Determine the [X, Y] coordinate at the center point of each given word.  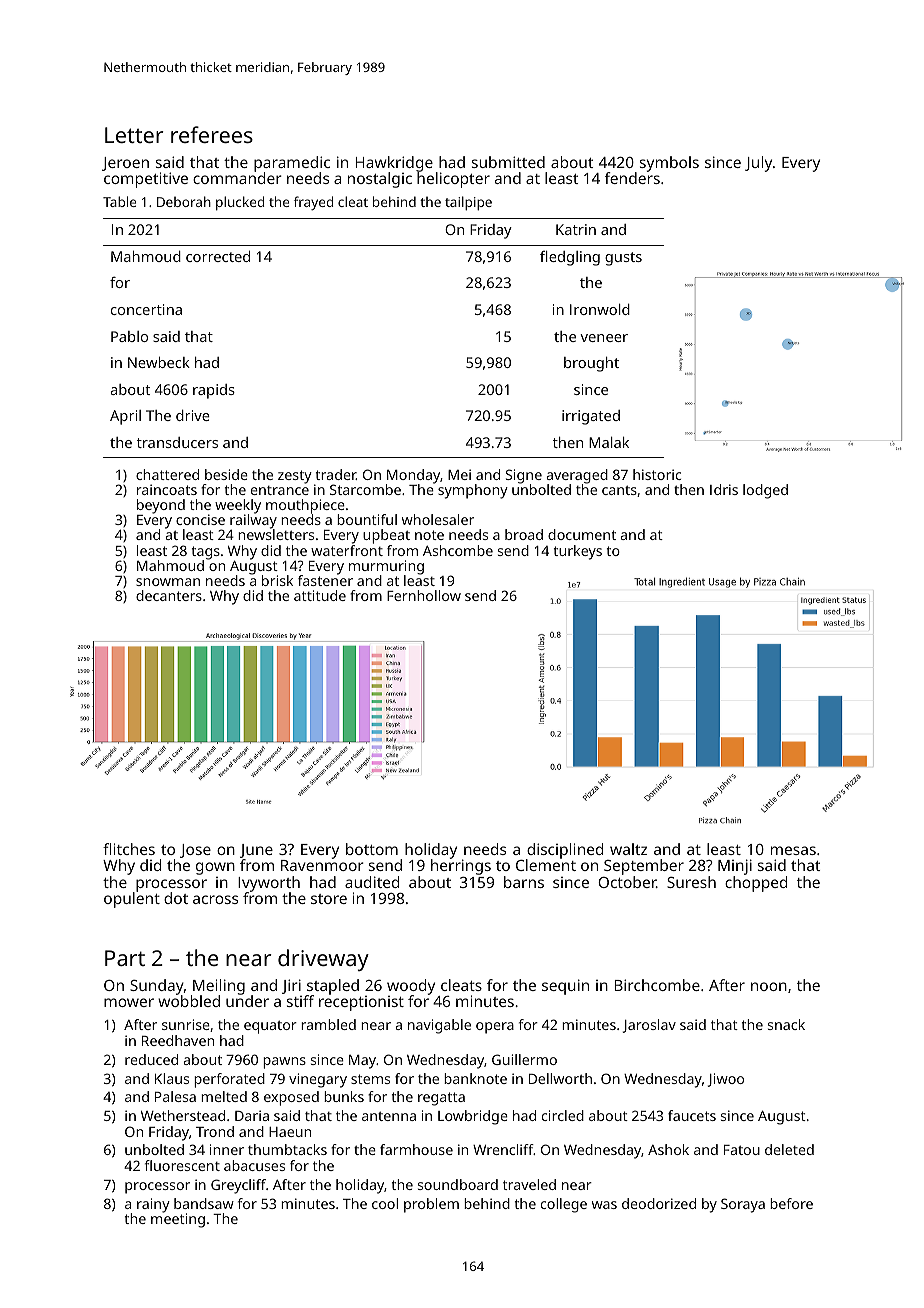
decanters [169, 595]
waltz [628, 849]
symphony [473, 491]
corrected [218, 256]
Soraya [743, 1205]
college [564, 1205]
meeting [178, 1220]
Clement [546, 865]
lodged [765, 491]
